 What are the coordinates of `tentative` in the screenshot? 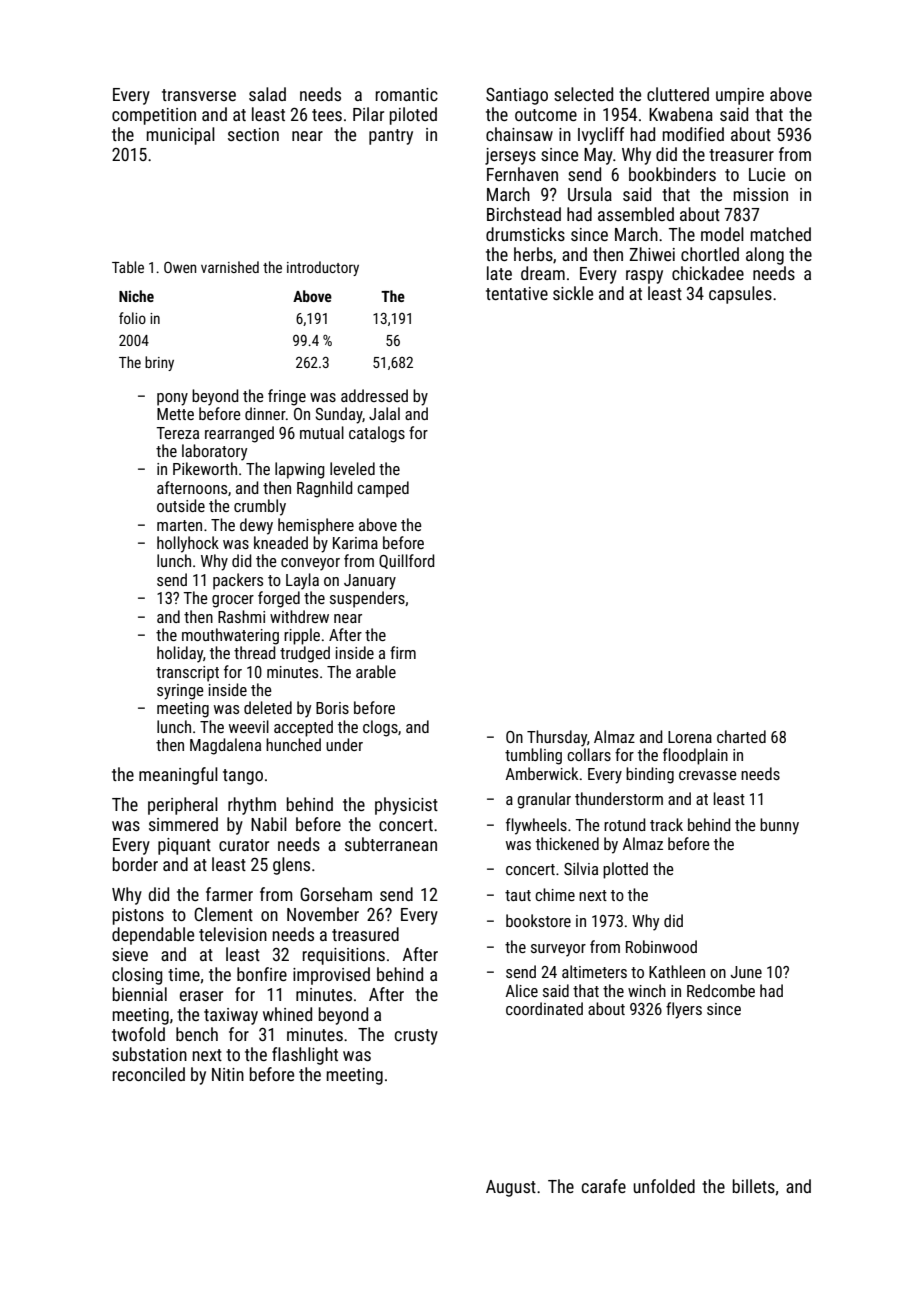 It's located at (517, 293).
